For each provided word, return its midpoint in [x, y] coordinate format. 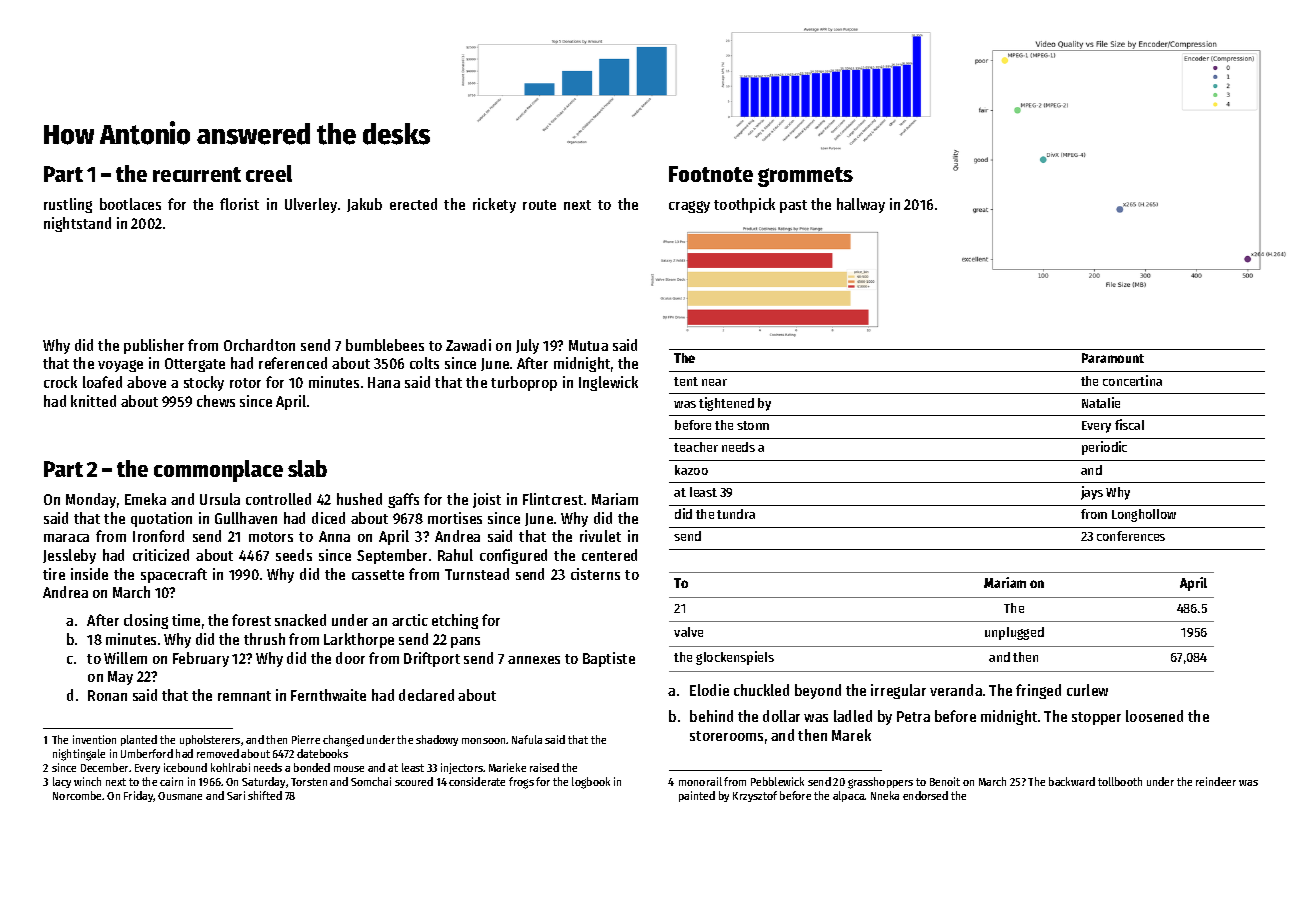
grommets [805, 177]
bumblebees [385, 345]
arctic [410, 620]
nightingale [79, 755]
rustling [68, 205]
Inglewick [608, 383]
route [539, 205]
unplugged [1014, 633]
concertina [1132, 380]
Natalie [1101, 402]
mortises [455, 518]
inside [89, 574]
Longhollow [1144, 515]
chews [216, 401]
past [793, 206]
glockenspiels [735, 658]
